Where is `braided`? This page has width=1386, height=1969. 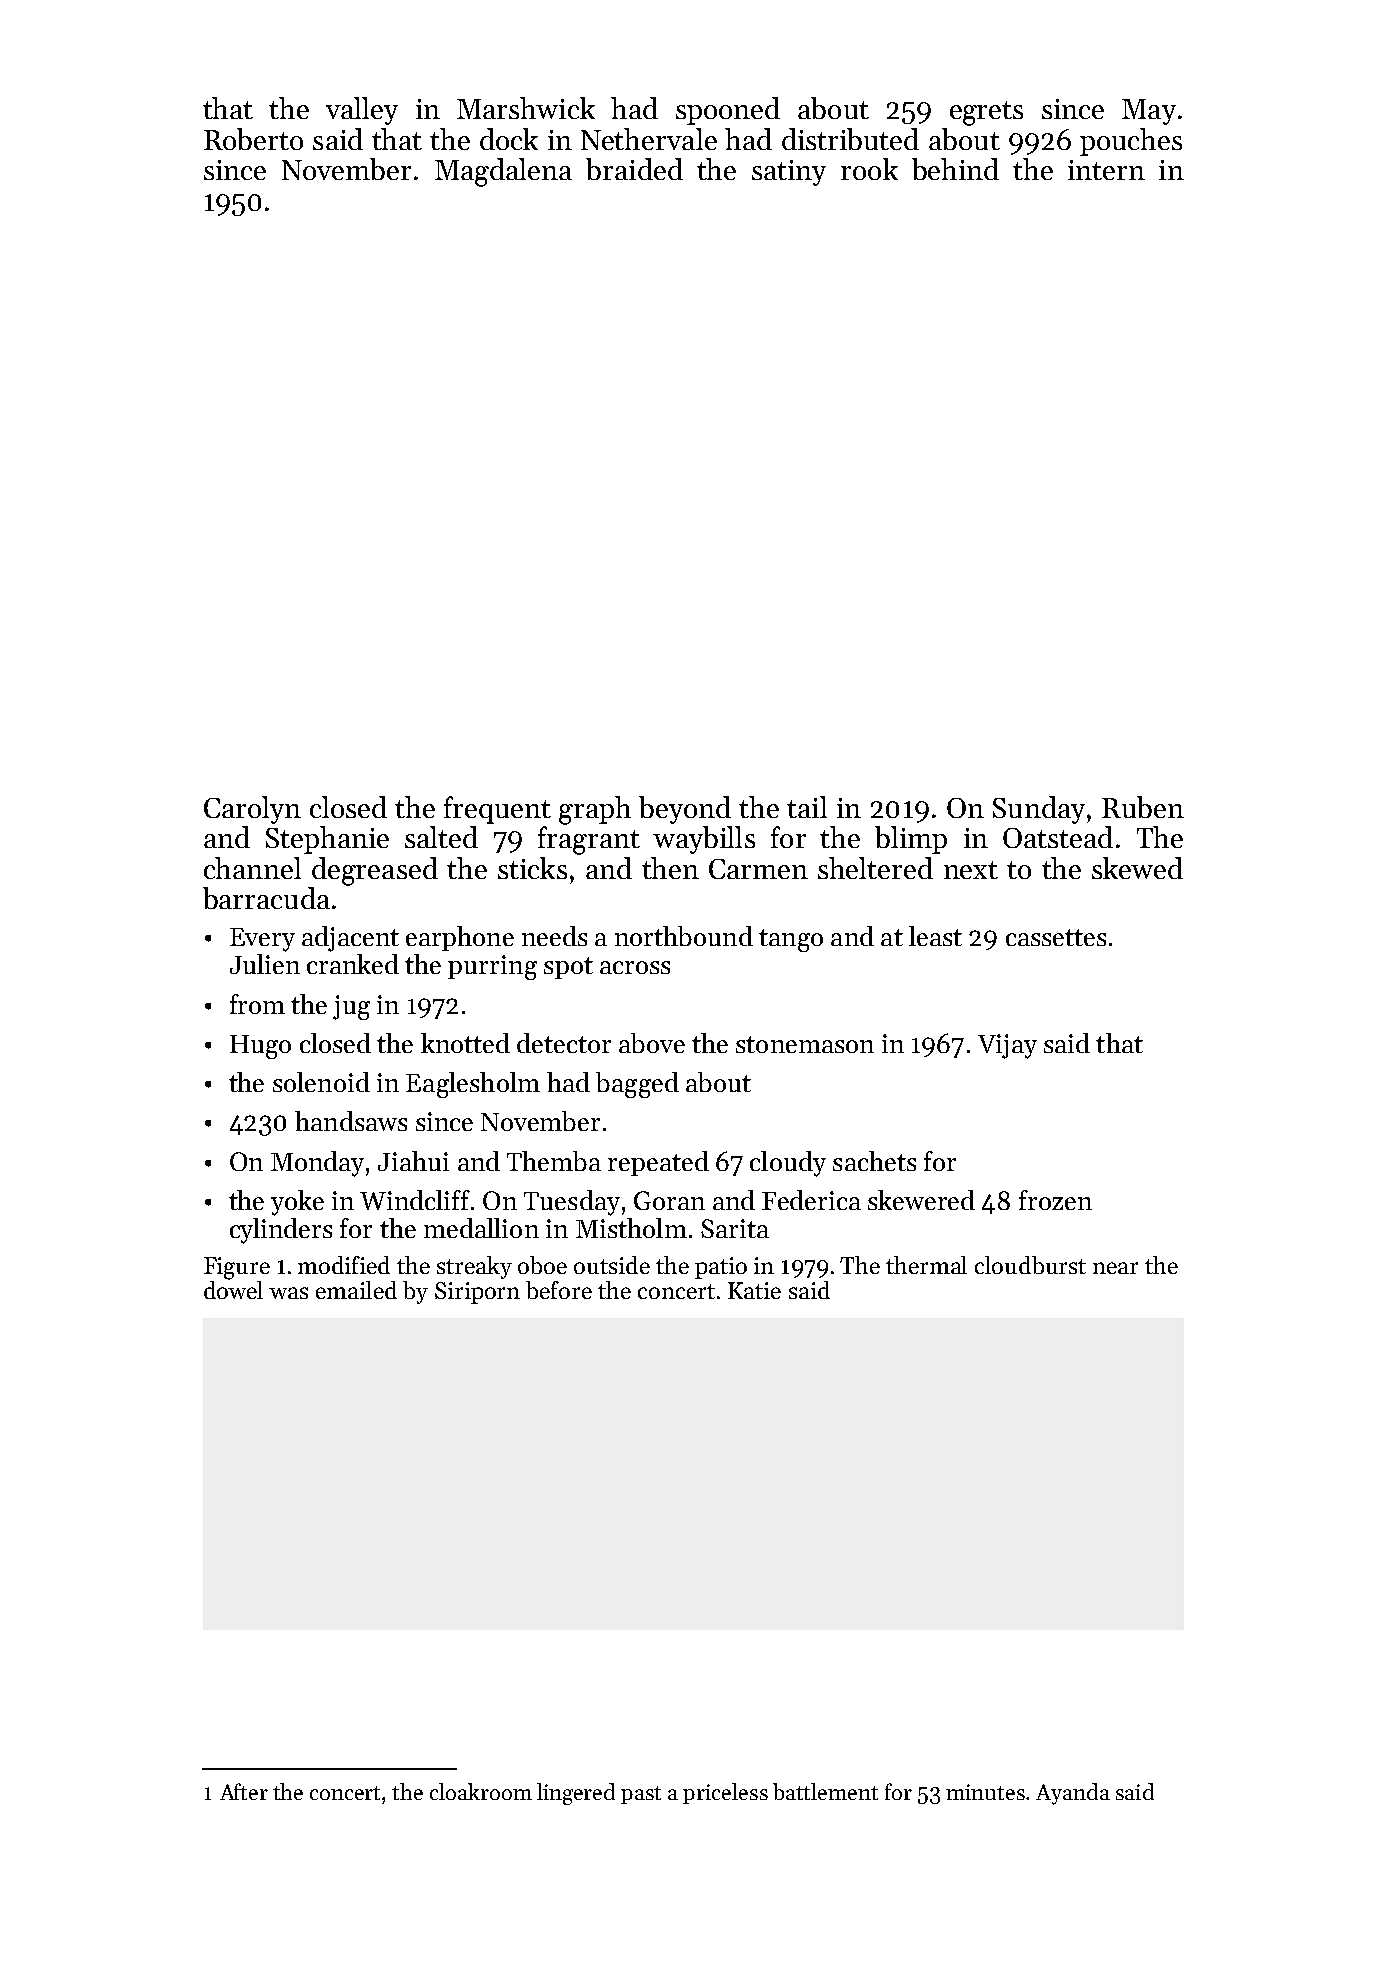
braided is located at coordinates (634, 169).
